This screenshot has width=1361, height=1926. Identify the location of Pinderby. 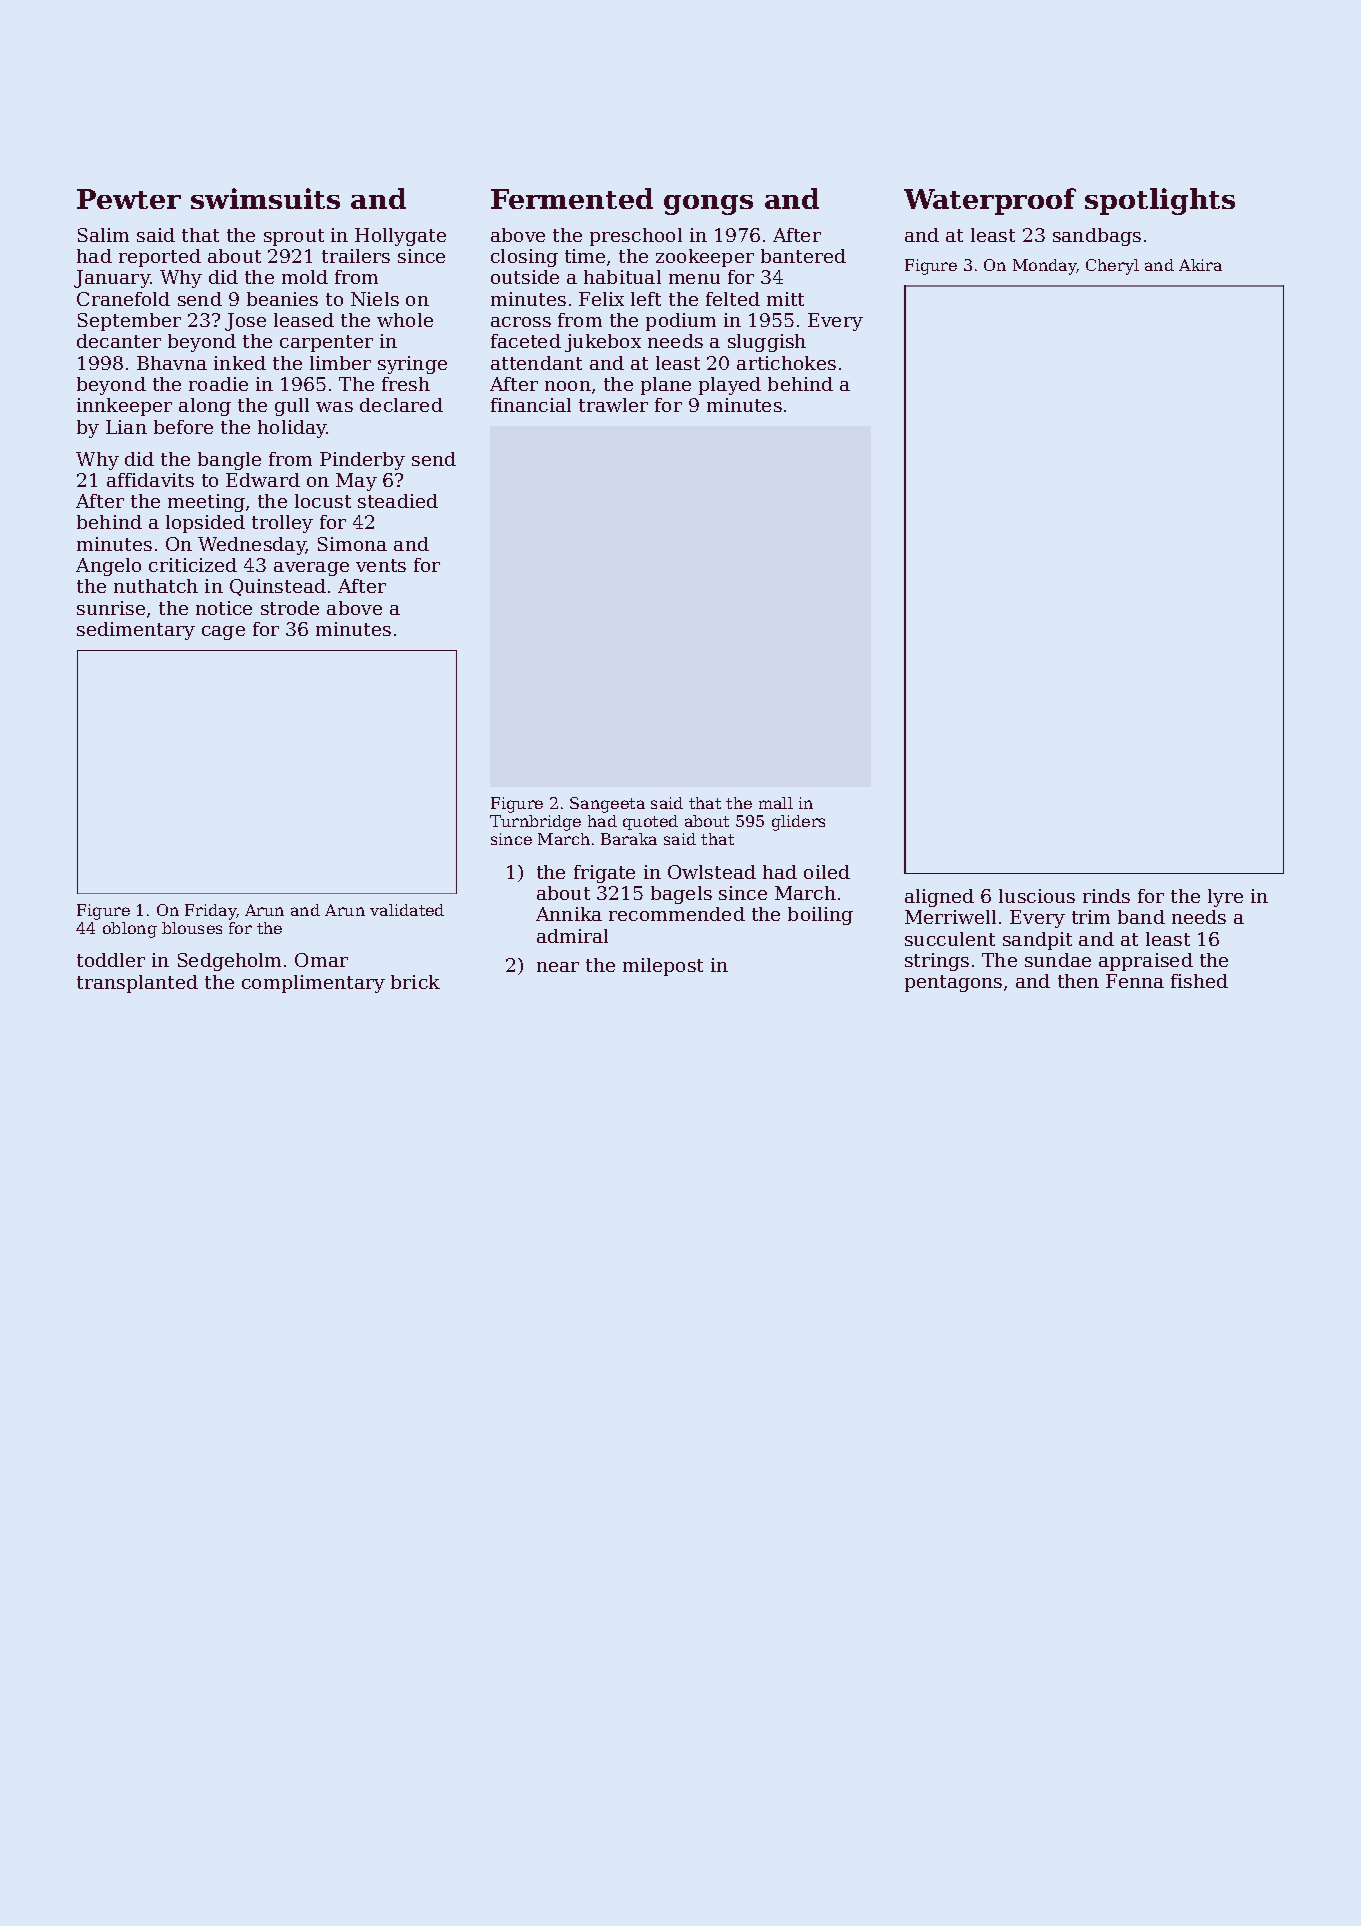
(362, 461).
